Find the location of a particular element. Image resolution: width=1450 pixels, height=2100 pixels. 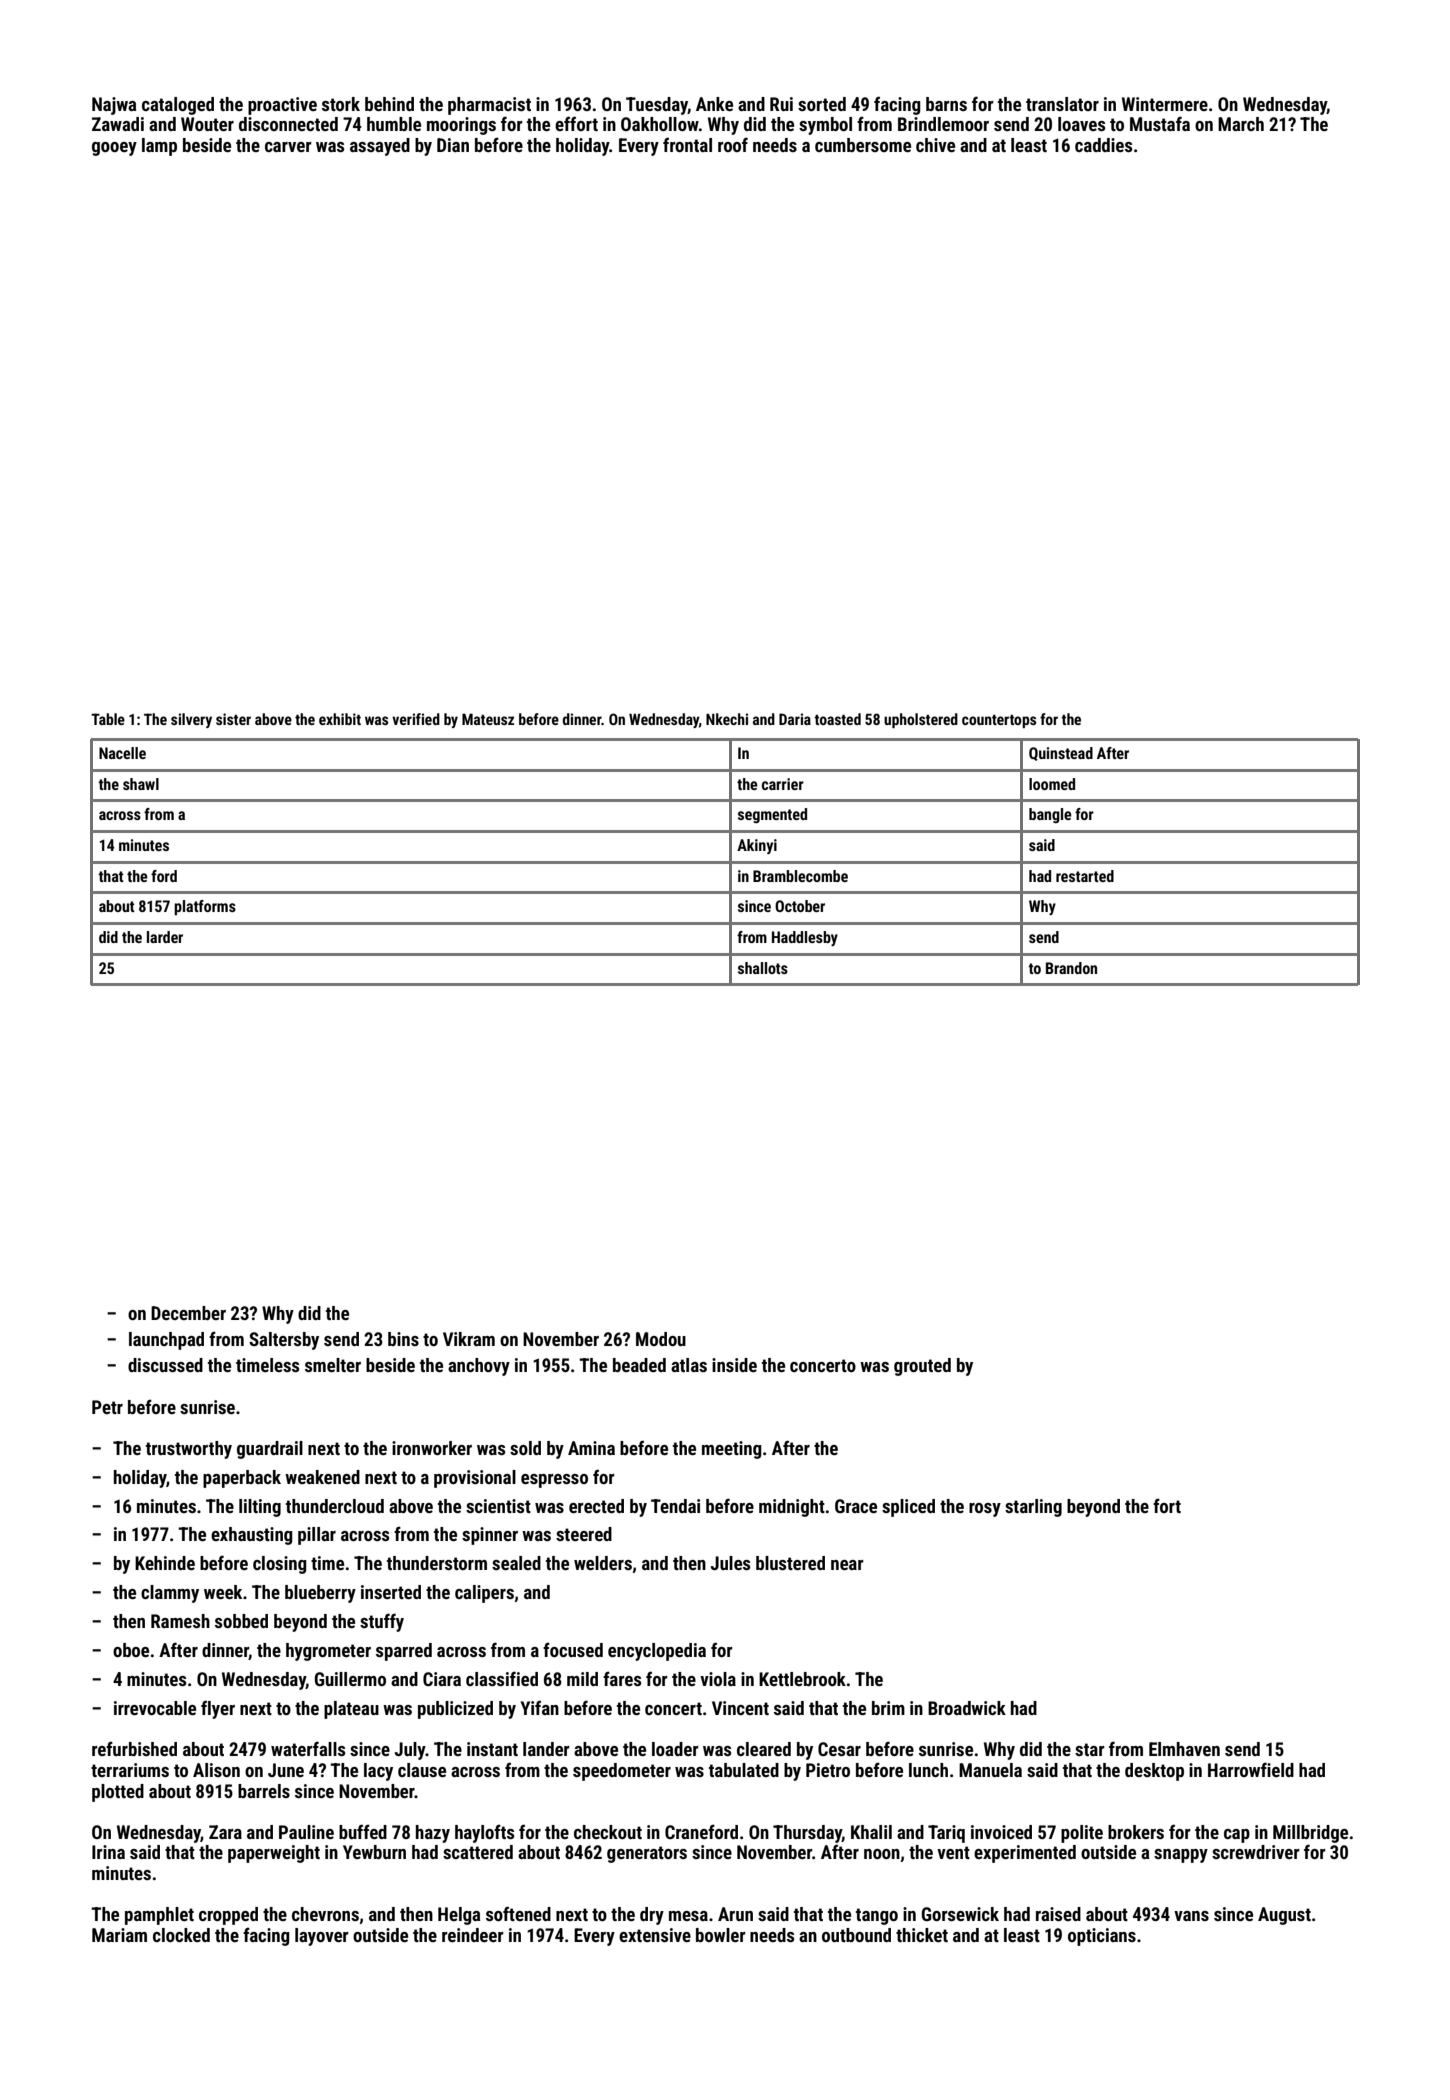

layover is located at coordinates (322, 1937).
